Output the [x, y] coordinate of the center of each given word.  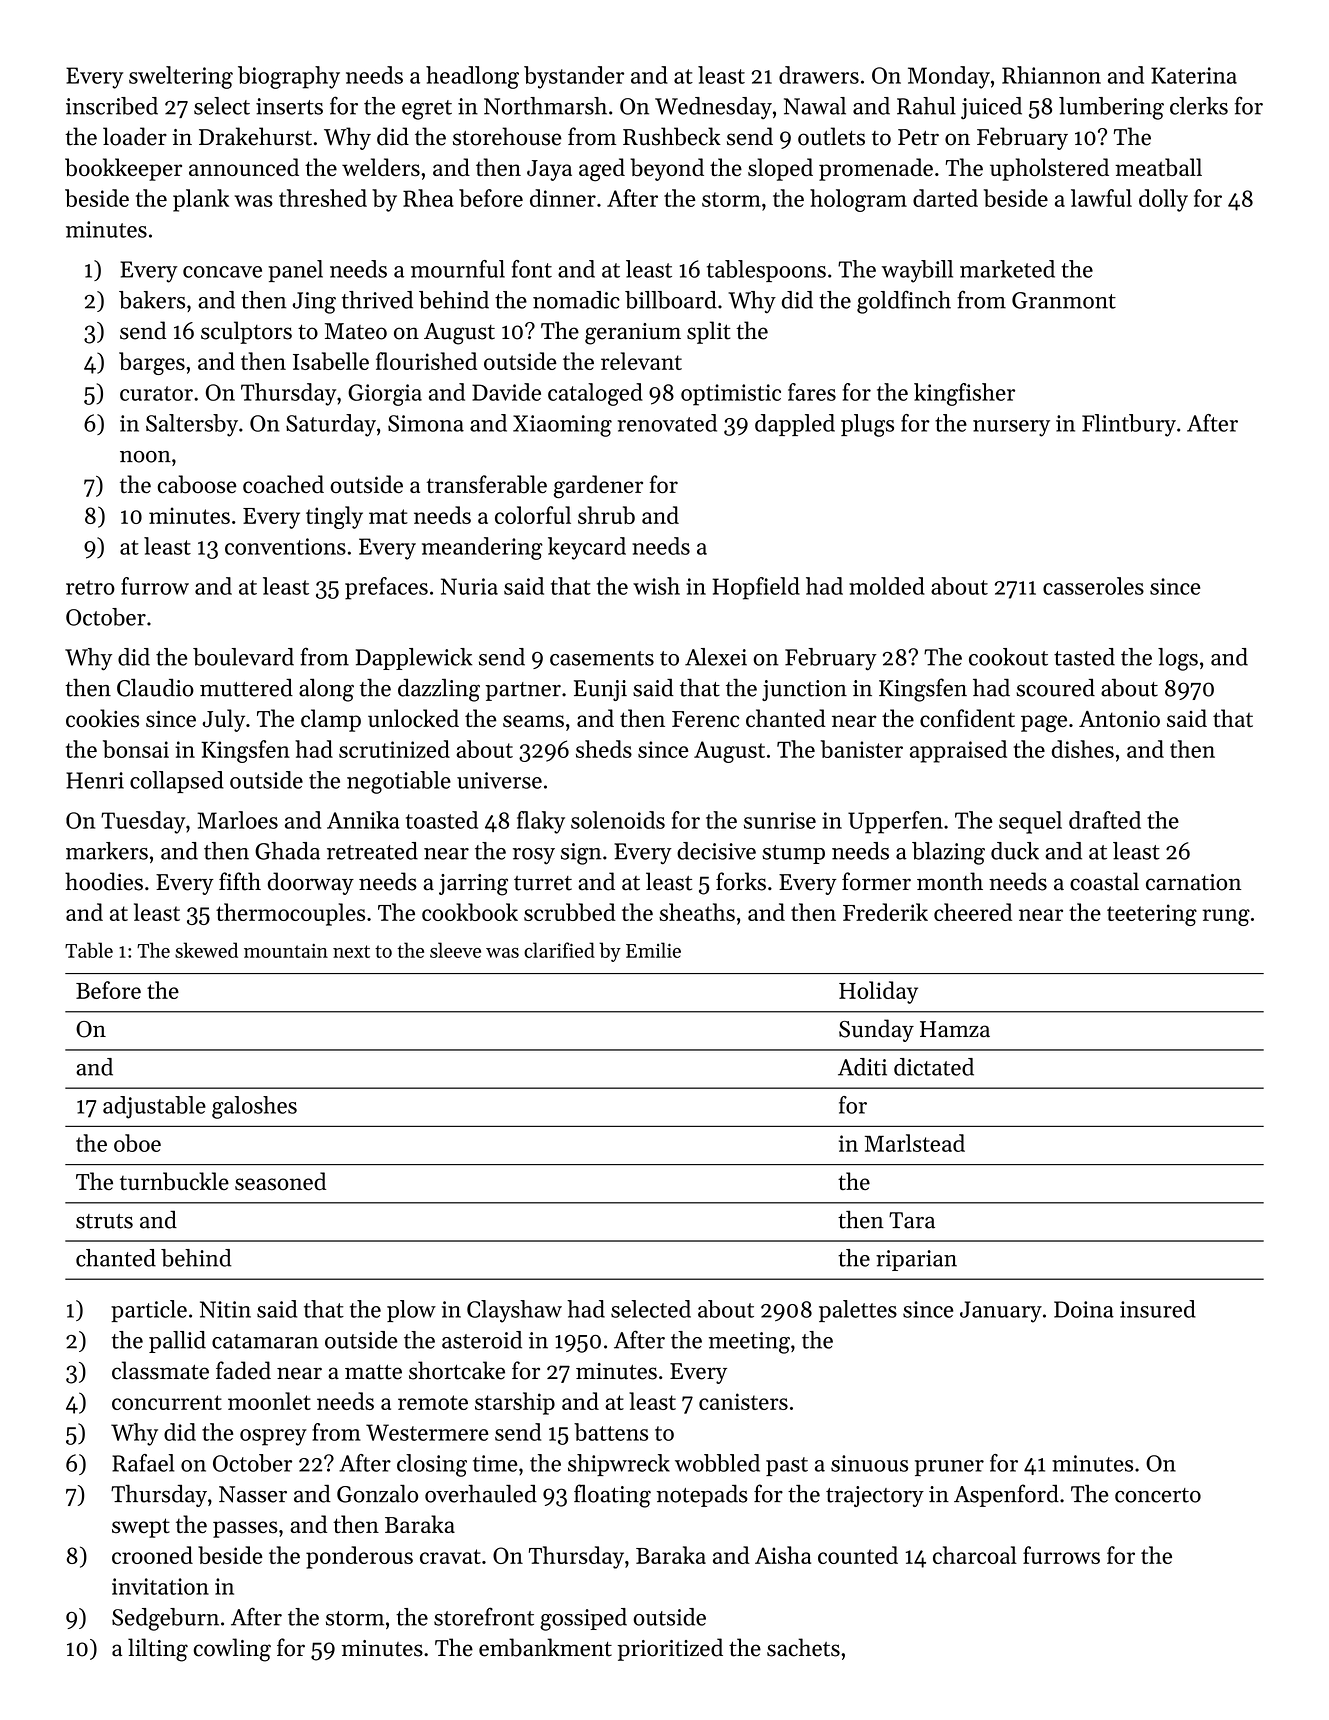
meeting [749, 1343]
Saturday [331, 425]
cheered [973, 912]
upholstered [1049, 169]
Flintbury [1129, 425]
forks [741, 881]
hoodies [104, 881]
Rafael [143, 1463]
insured [1158, 1309]
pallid [177, 1342]
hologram [858, 200]
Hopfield [756, 588]
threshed [323, 198]
